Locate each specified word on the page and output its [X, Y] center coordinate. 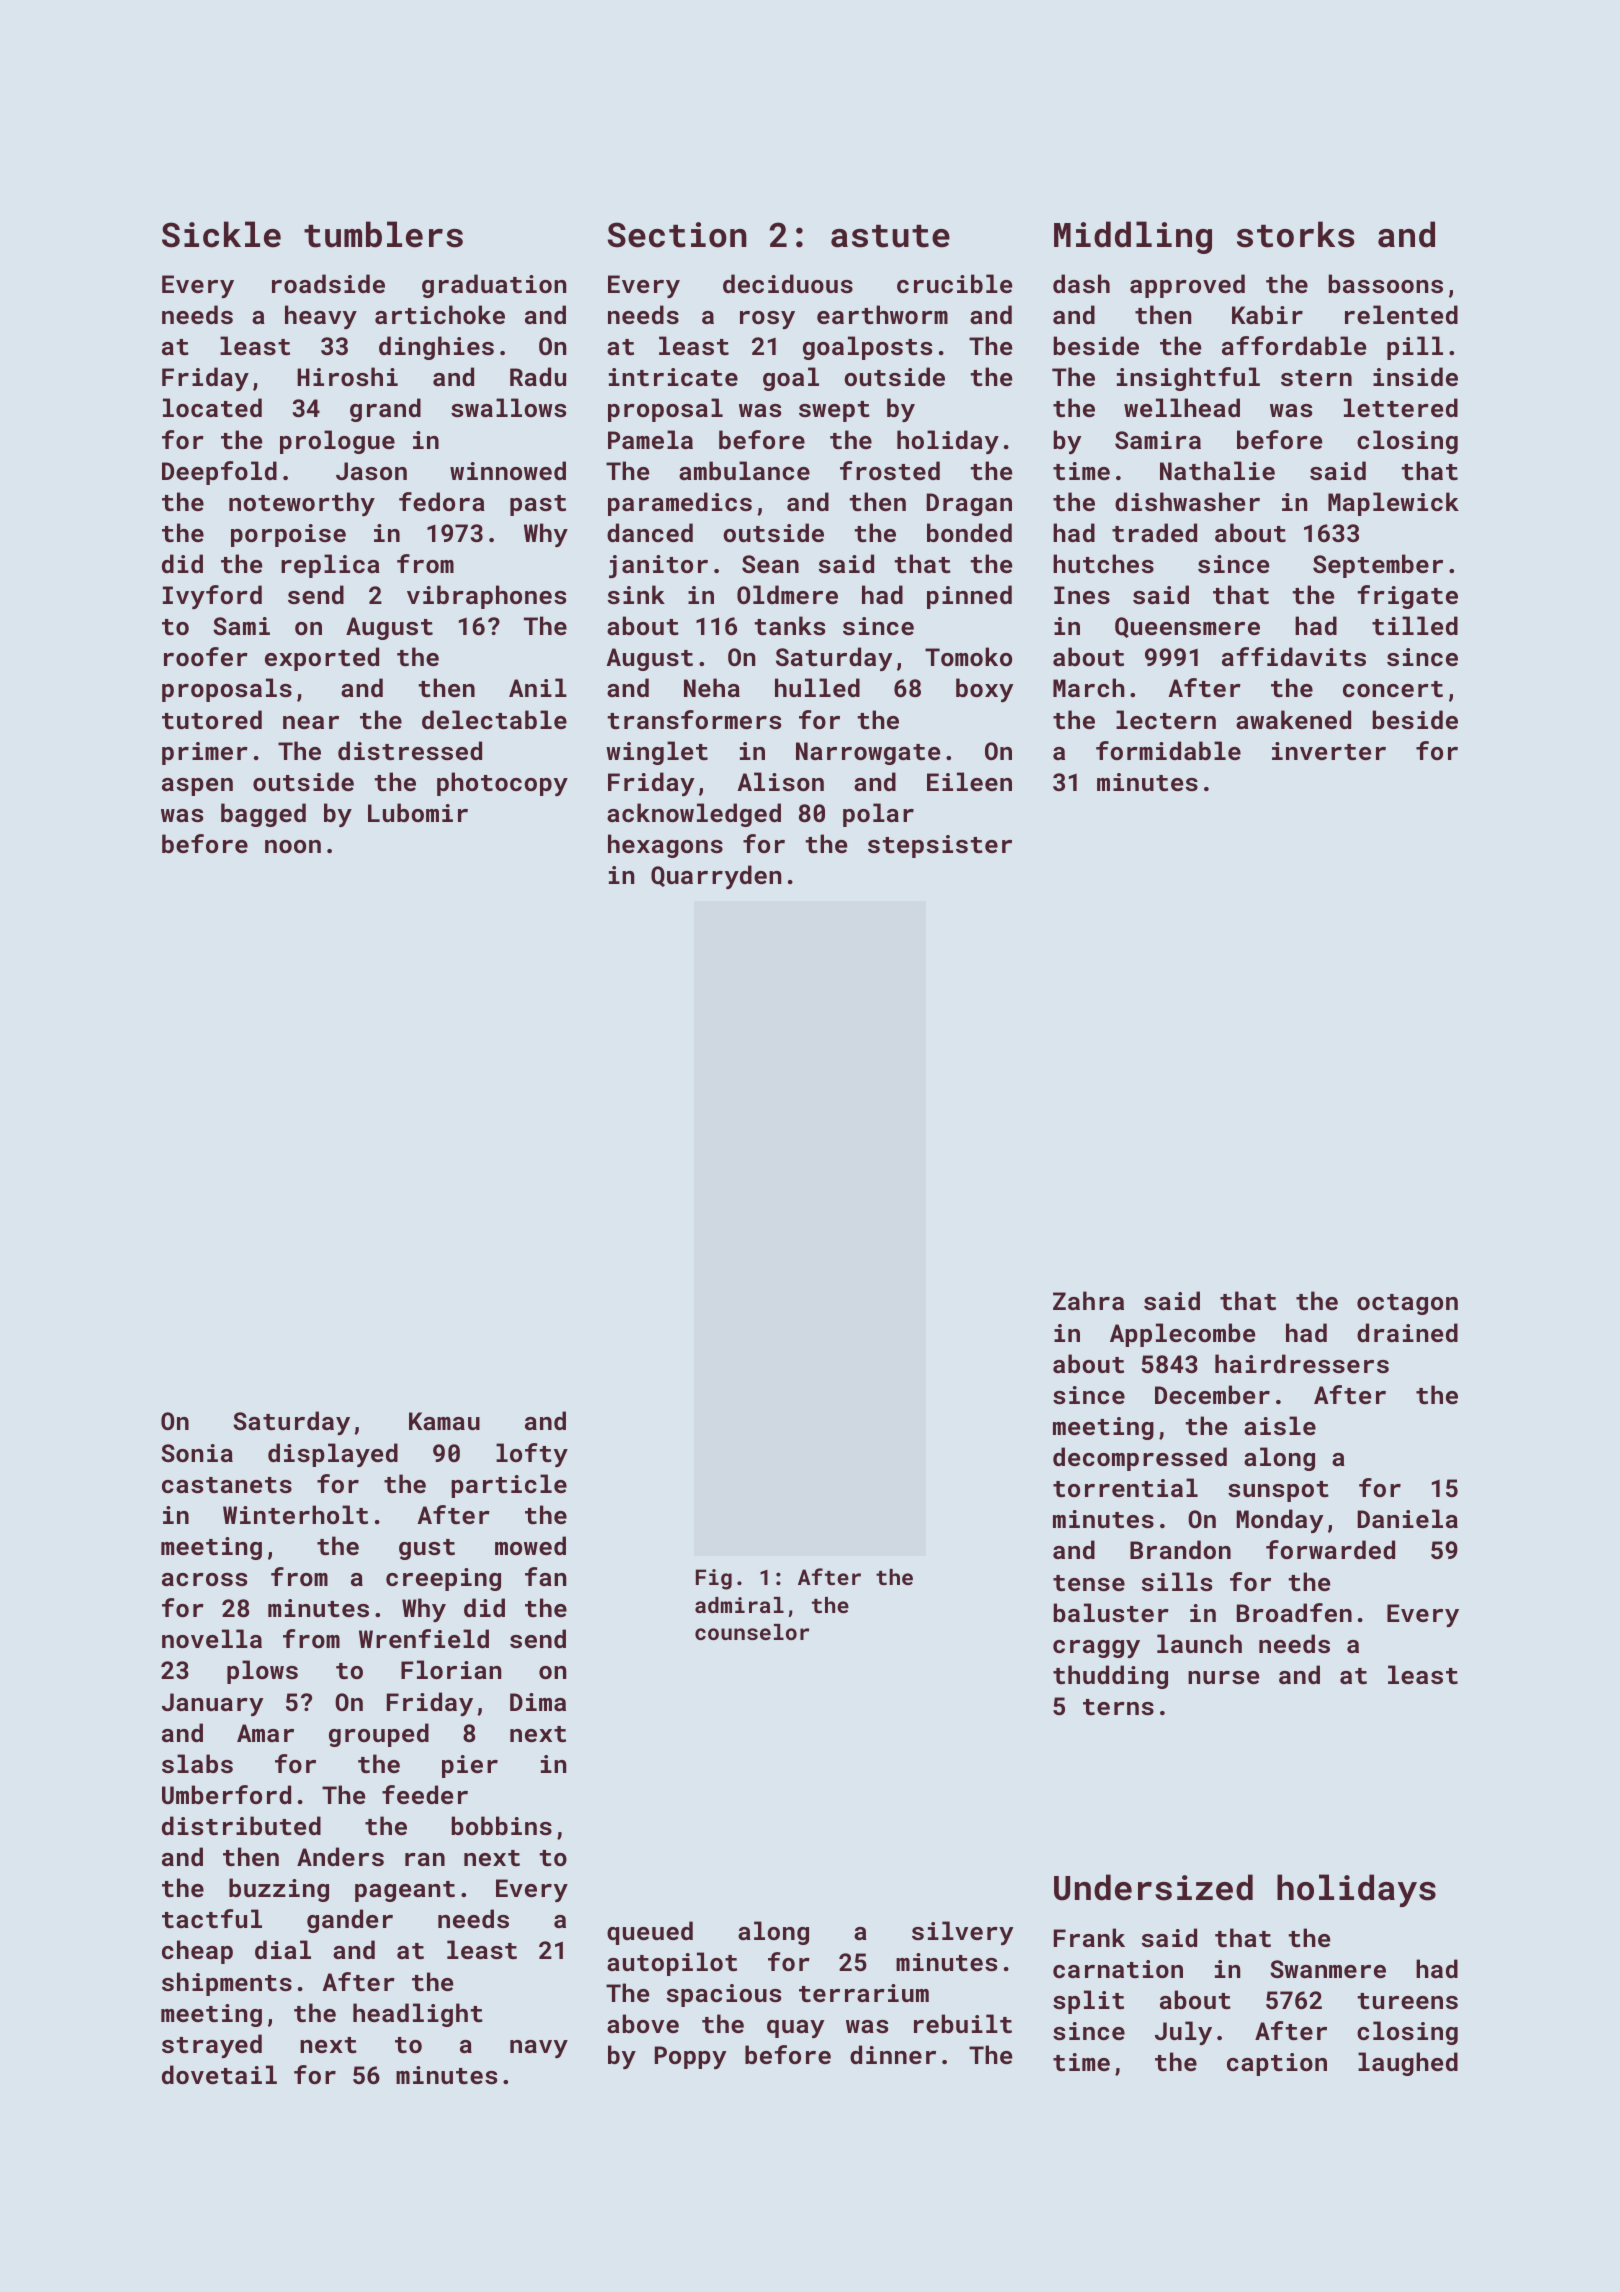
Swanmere [1328, 1969]
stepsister [940, 846]
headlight [418, 2015]
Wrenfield [424, 1638]
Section [677, 235]
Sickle [221, 234]
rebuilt [963, 2023]
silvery [962, 1933]
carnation [1118, 1969]
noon [293, 846]
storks [1296, 234]
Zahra [1088, 1300]
